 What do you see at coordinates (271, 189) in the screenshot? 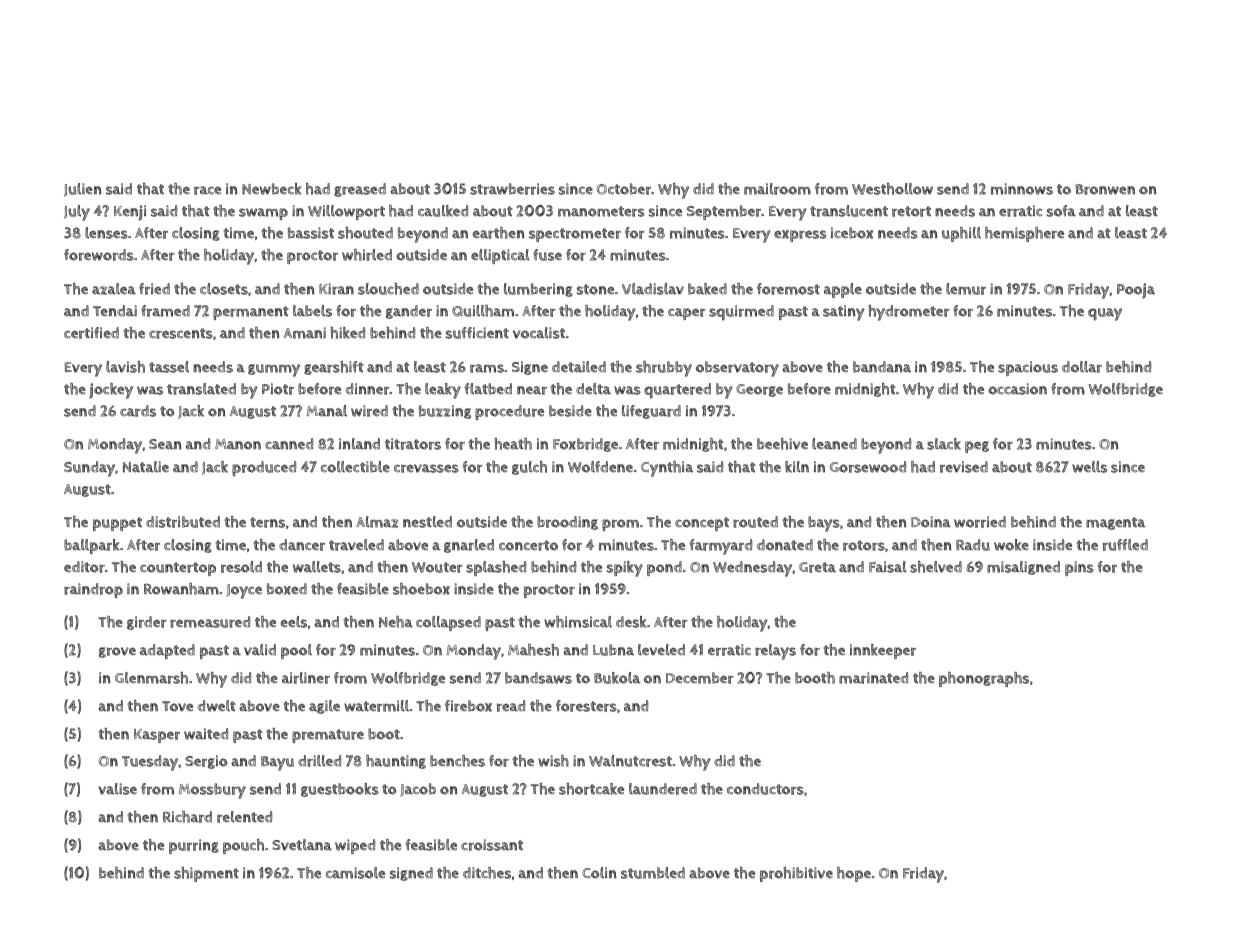
I see `Newbeck` at bounding box center [271, 189].
